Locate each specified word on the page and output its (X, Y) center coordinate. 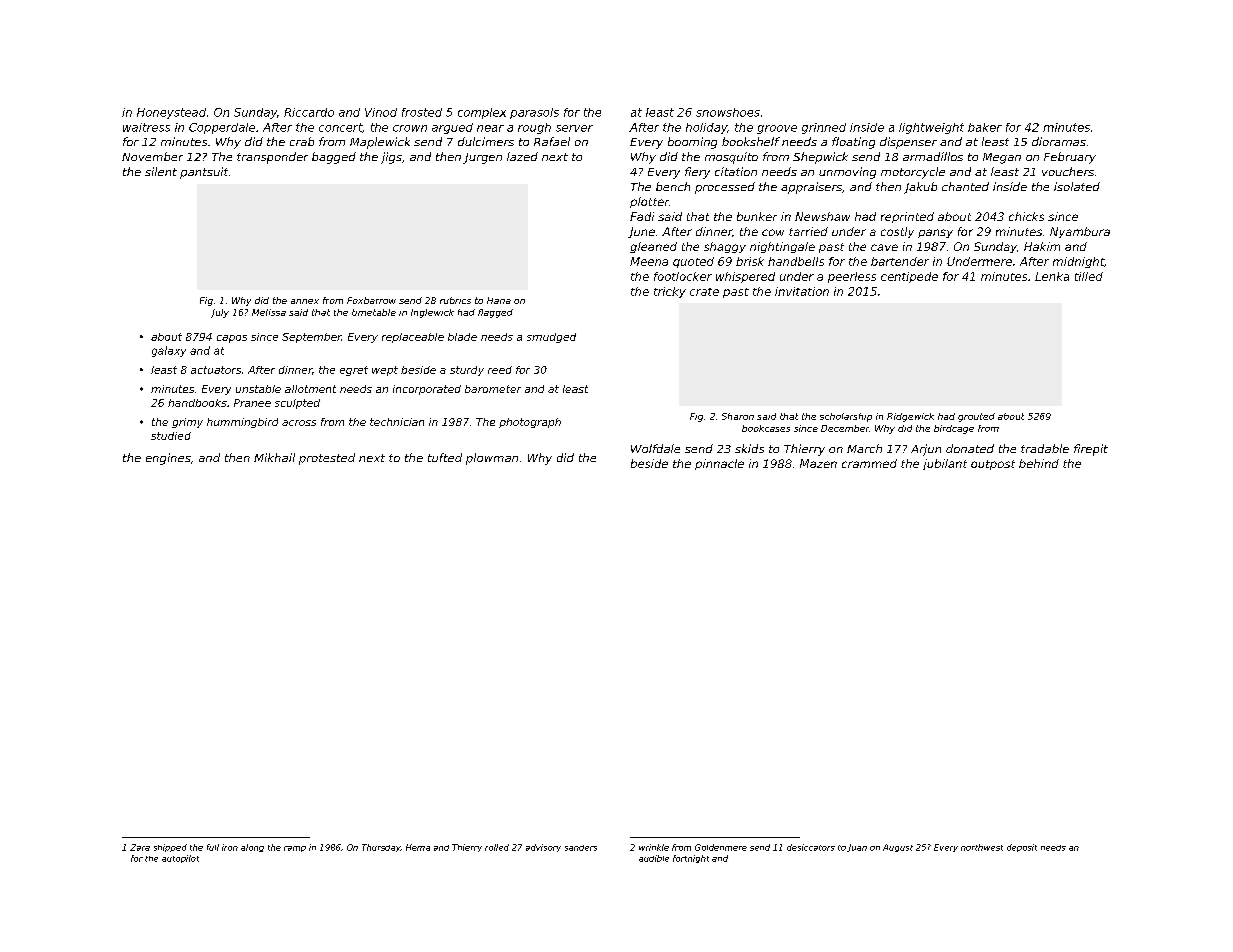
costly (897, 232)
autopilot (180, 859)
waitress (146, 127)
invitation (802, 291)
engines (168, 459)
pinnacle (719, 464)
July (220, 313)
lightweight (931, 128)
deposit (1022, 848)
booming (692, 143)
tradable (1045, 448)
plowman (492, 459)
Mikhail (274, 457)
